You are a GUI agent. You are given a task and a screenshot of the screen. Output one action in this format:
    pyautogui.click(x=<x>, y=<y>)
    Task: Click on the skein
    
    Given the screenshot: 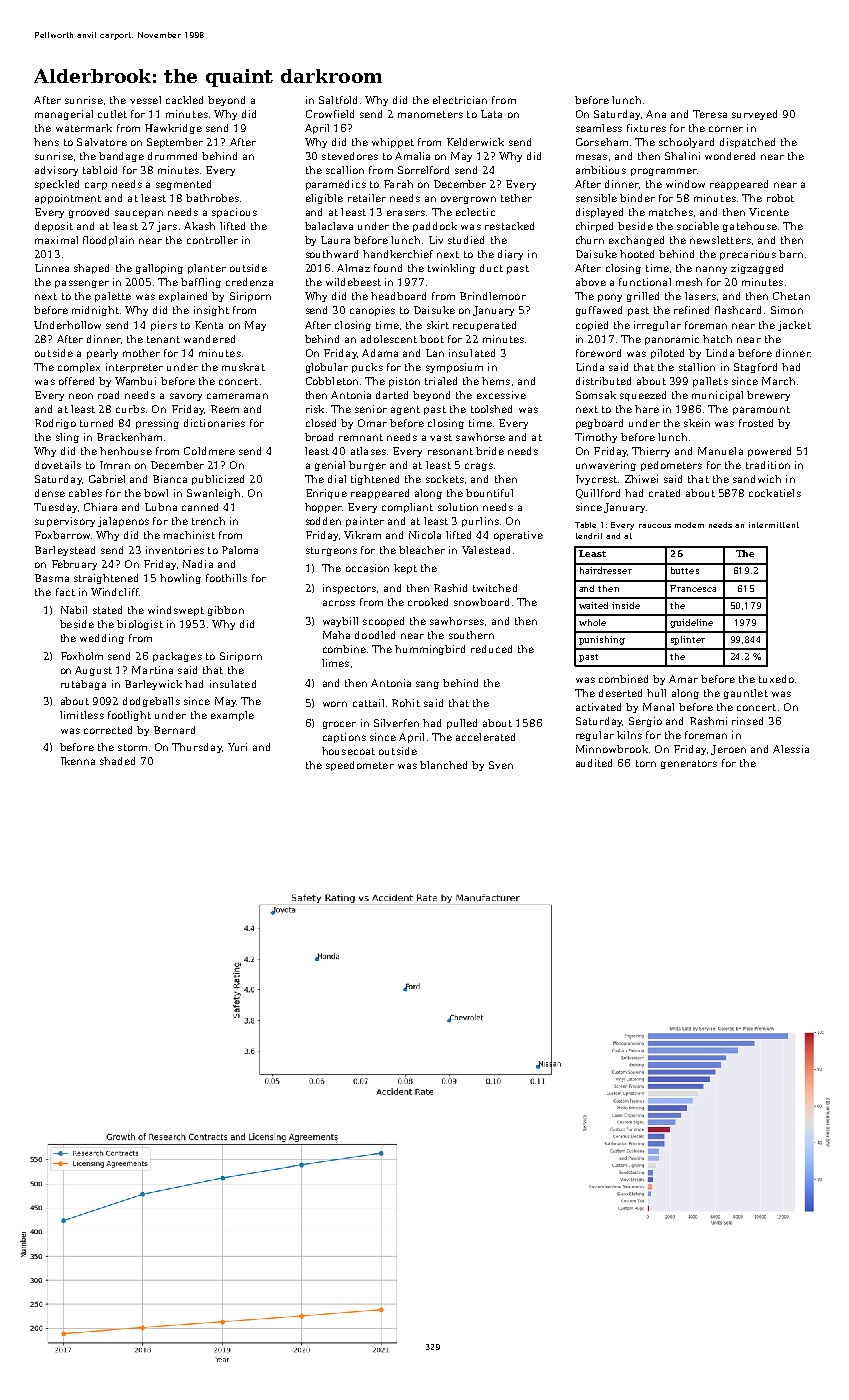 What is the action you would take?
    pyautogui.click(x=697, y=423)
